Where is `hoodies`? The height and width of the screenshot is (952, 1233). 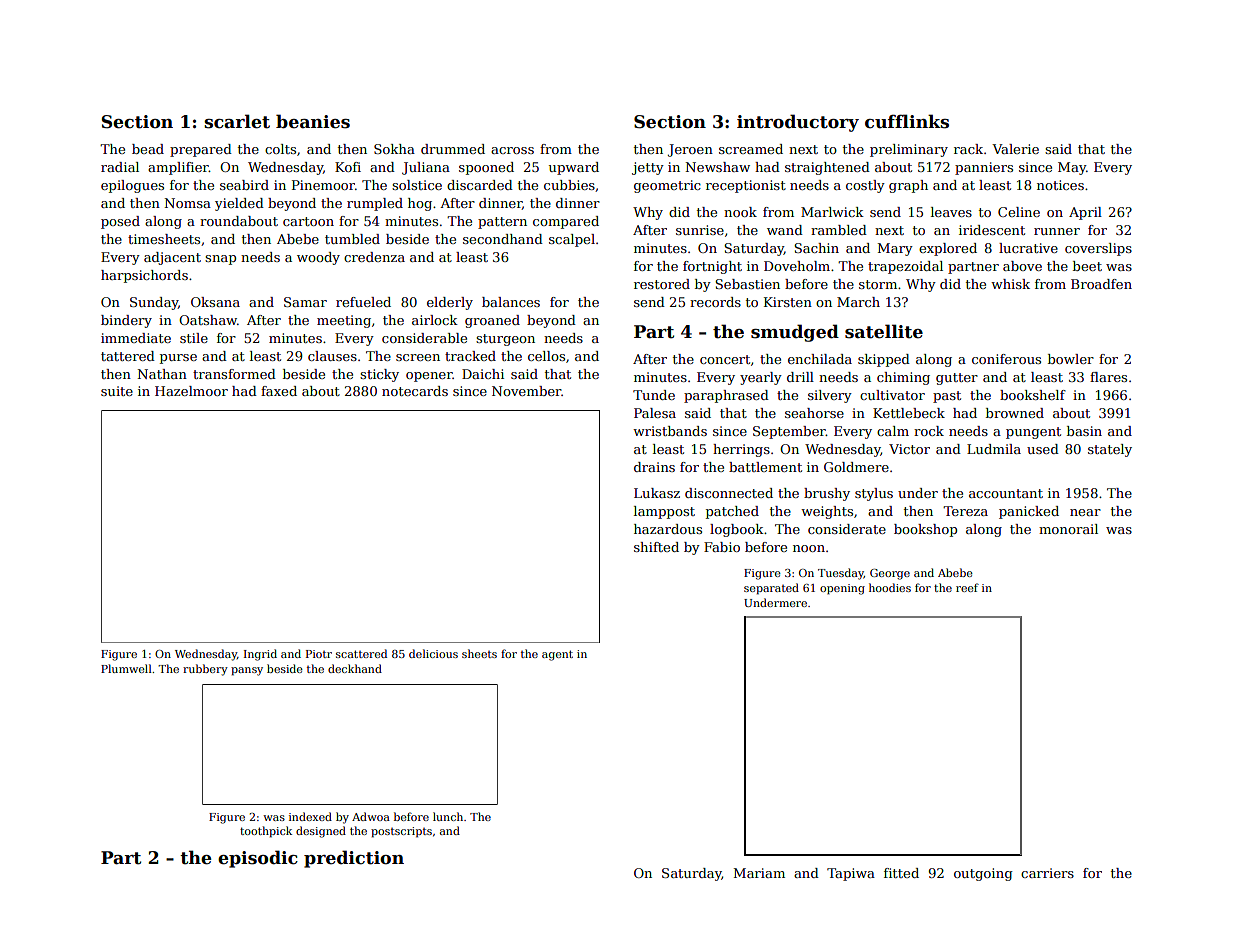
hoodies is located at coordinates (890, 587).
